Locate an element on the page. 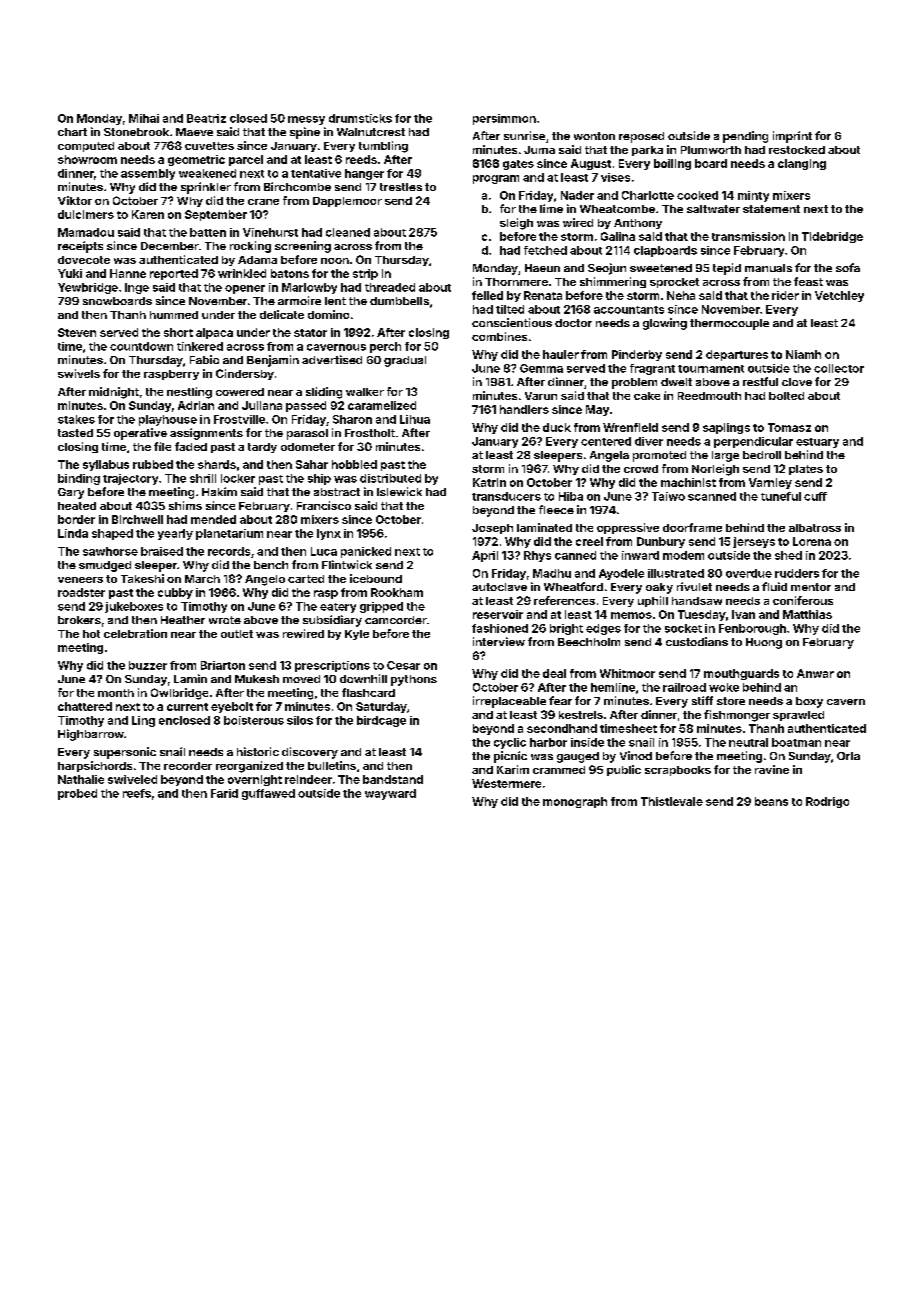 The image size is (924, 1308). deal is located at coordinates (554, 673).
